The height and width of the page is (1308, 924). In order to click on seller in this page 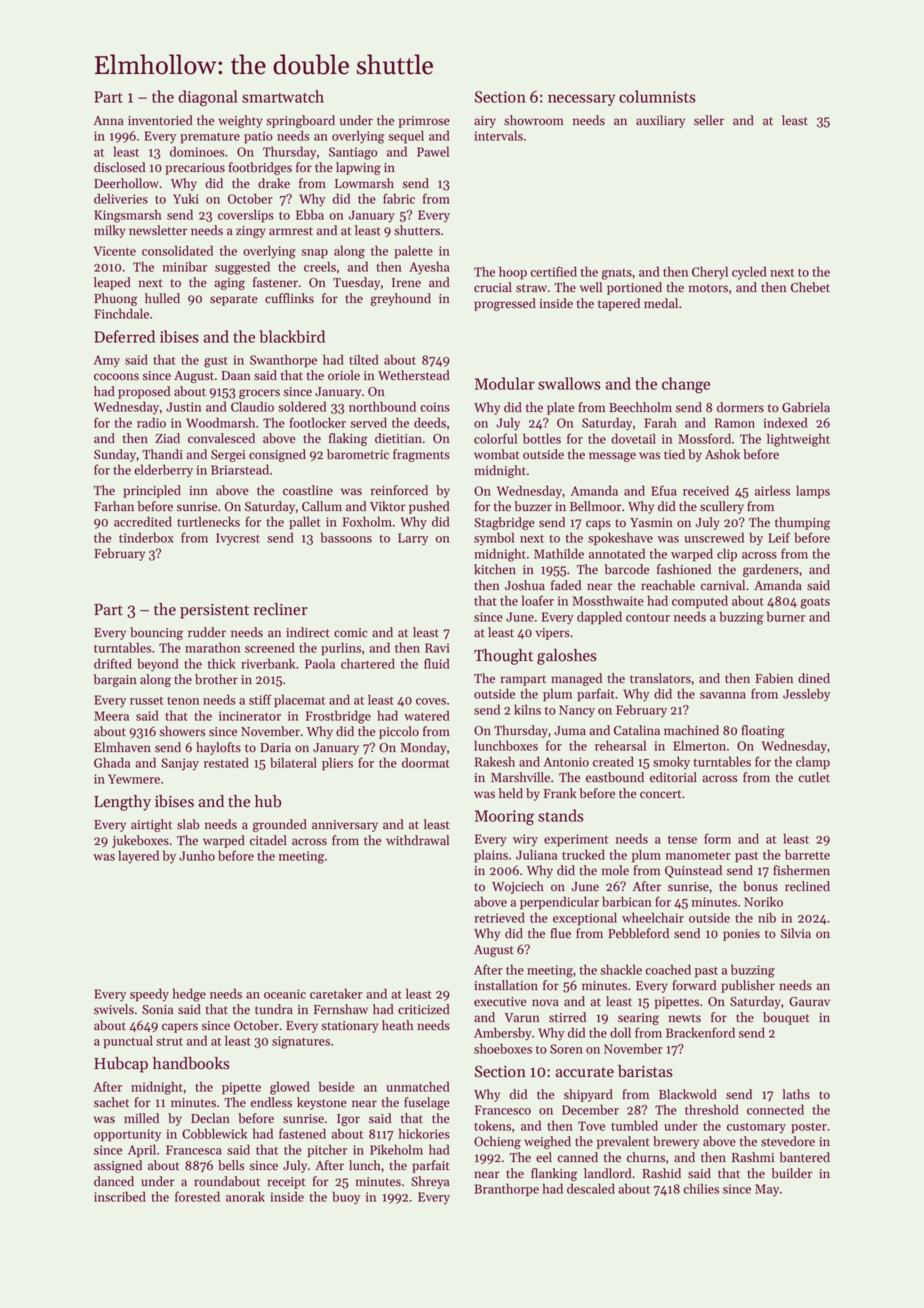, I will do `click(709, 120)`.
